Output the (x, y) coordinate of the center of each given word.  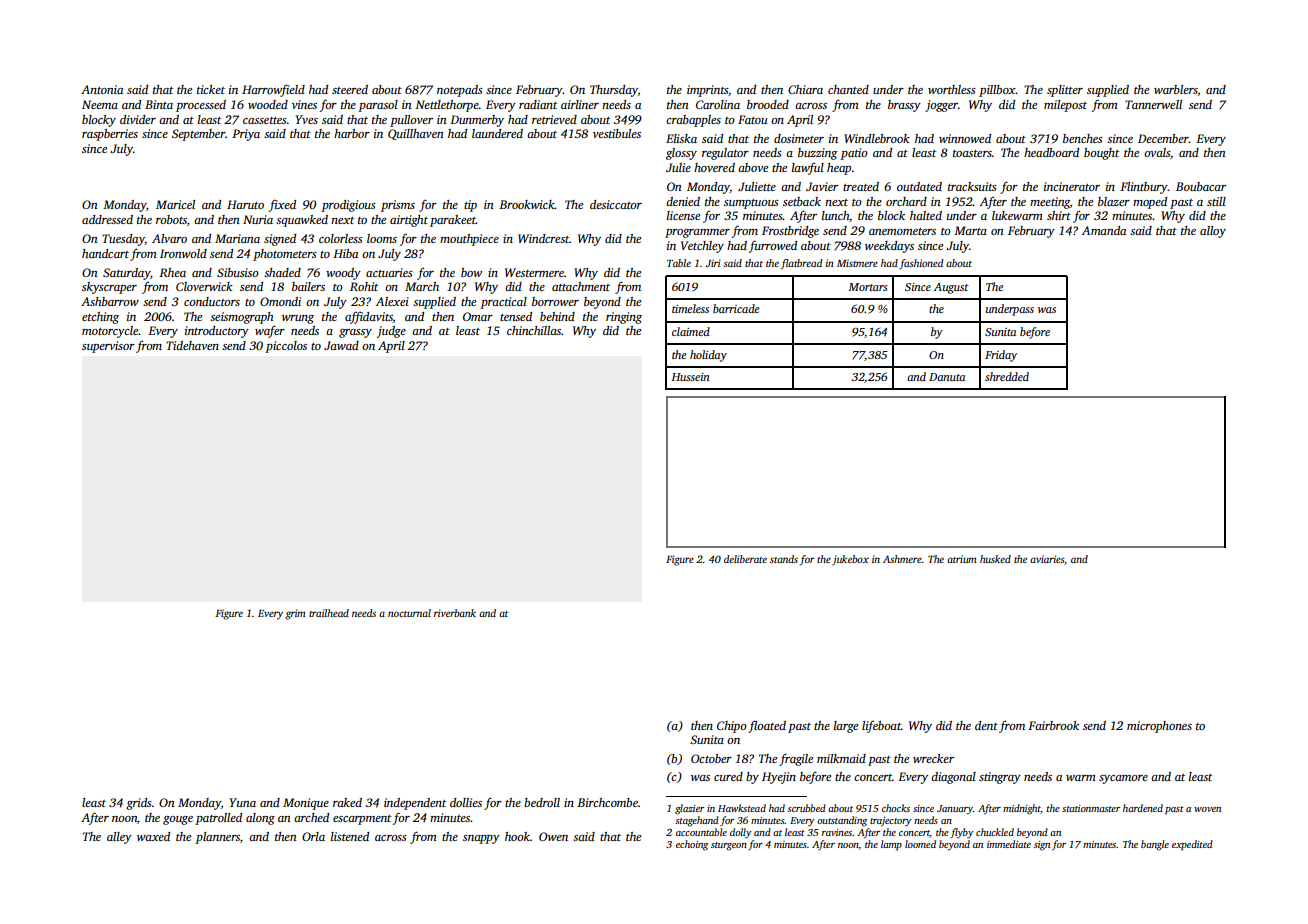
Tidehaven (192, 345)
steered (350, 89)
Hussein (690, 377)
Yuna (242, 802)
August (951, 288)
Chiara (805, 89)
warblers (1176, 89)
